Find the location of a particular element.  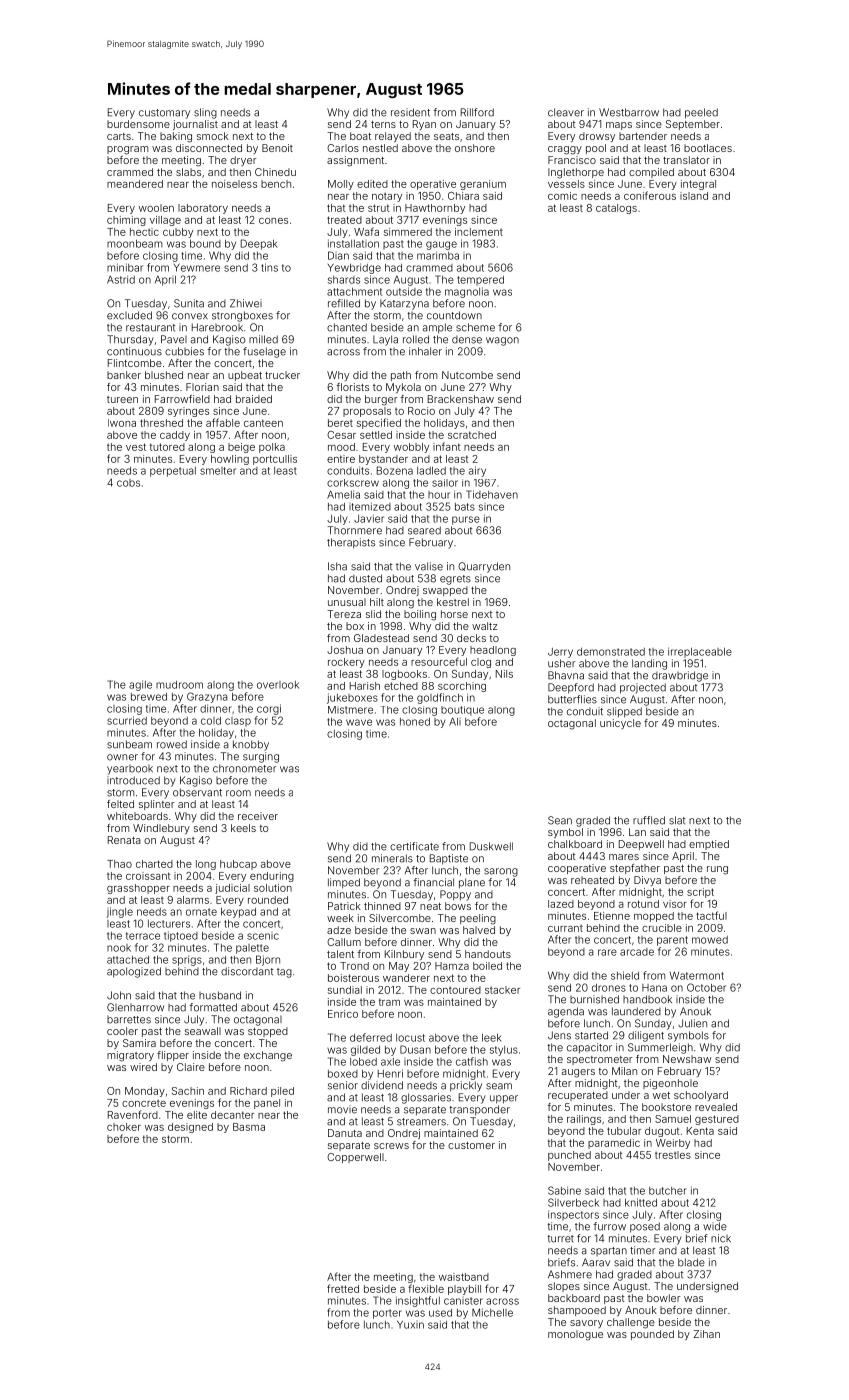

carts is located at coordinates (119, 136).
